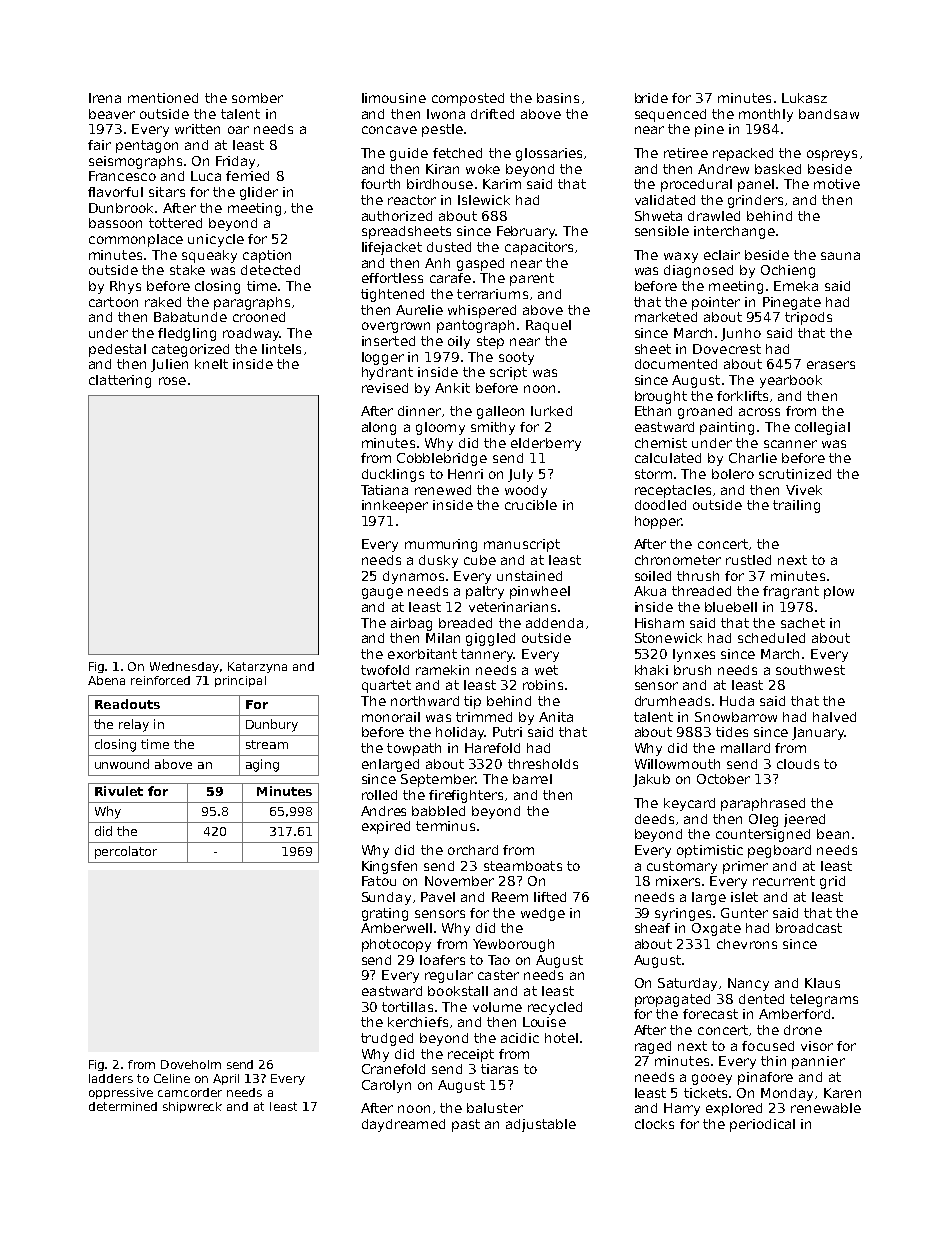 The height and width of the screenshot is (1233, 952). What do you see at coordinates (163, 98) in the screenshot?
I see `mentioned` at bounding box center [163, 98].
